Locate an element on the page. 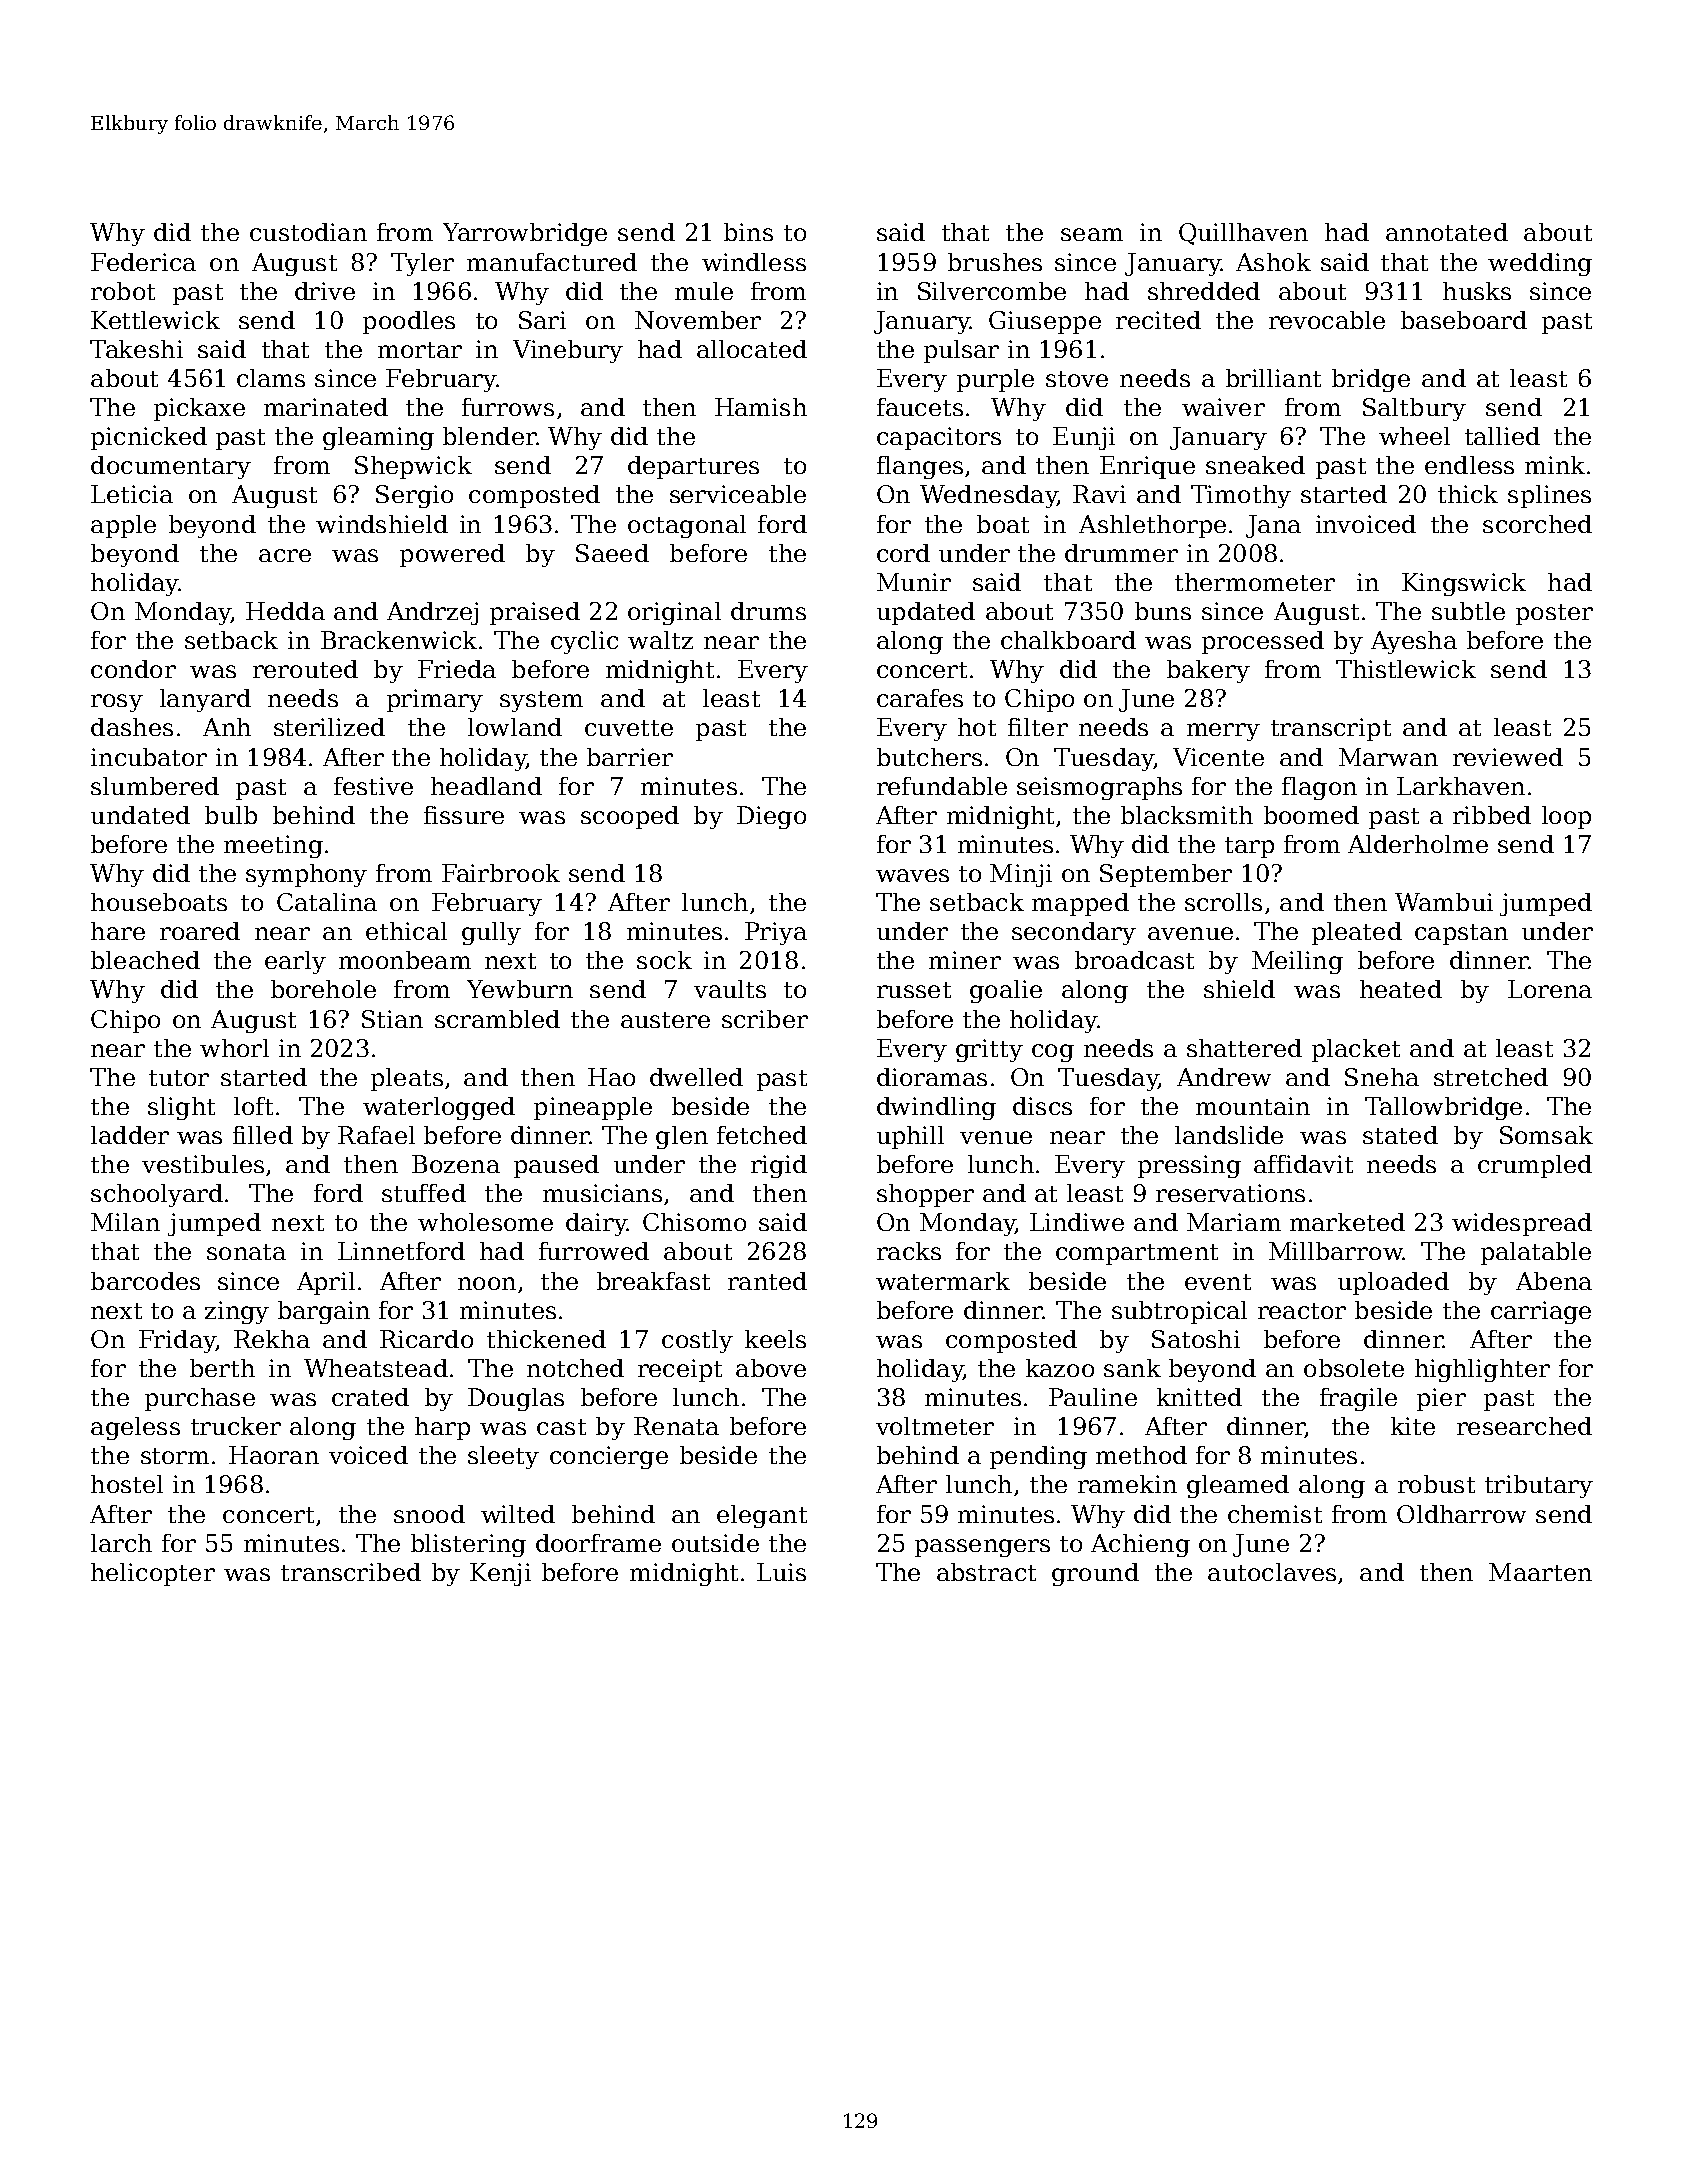 The height and width of the page is (2178, 1683). poster is located at coordinates (1554, 614).
